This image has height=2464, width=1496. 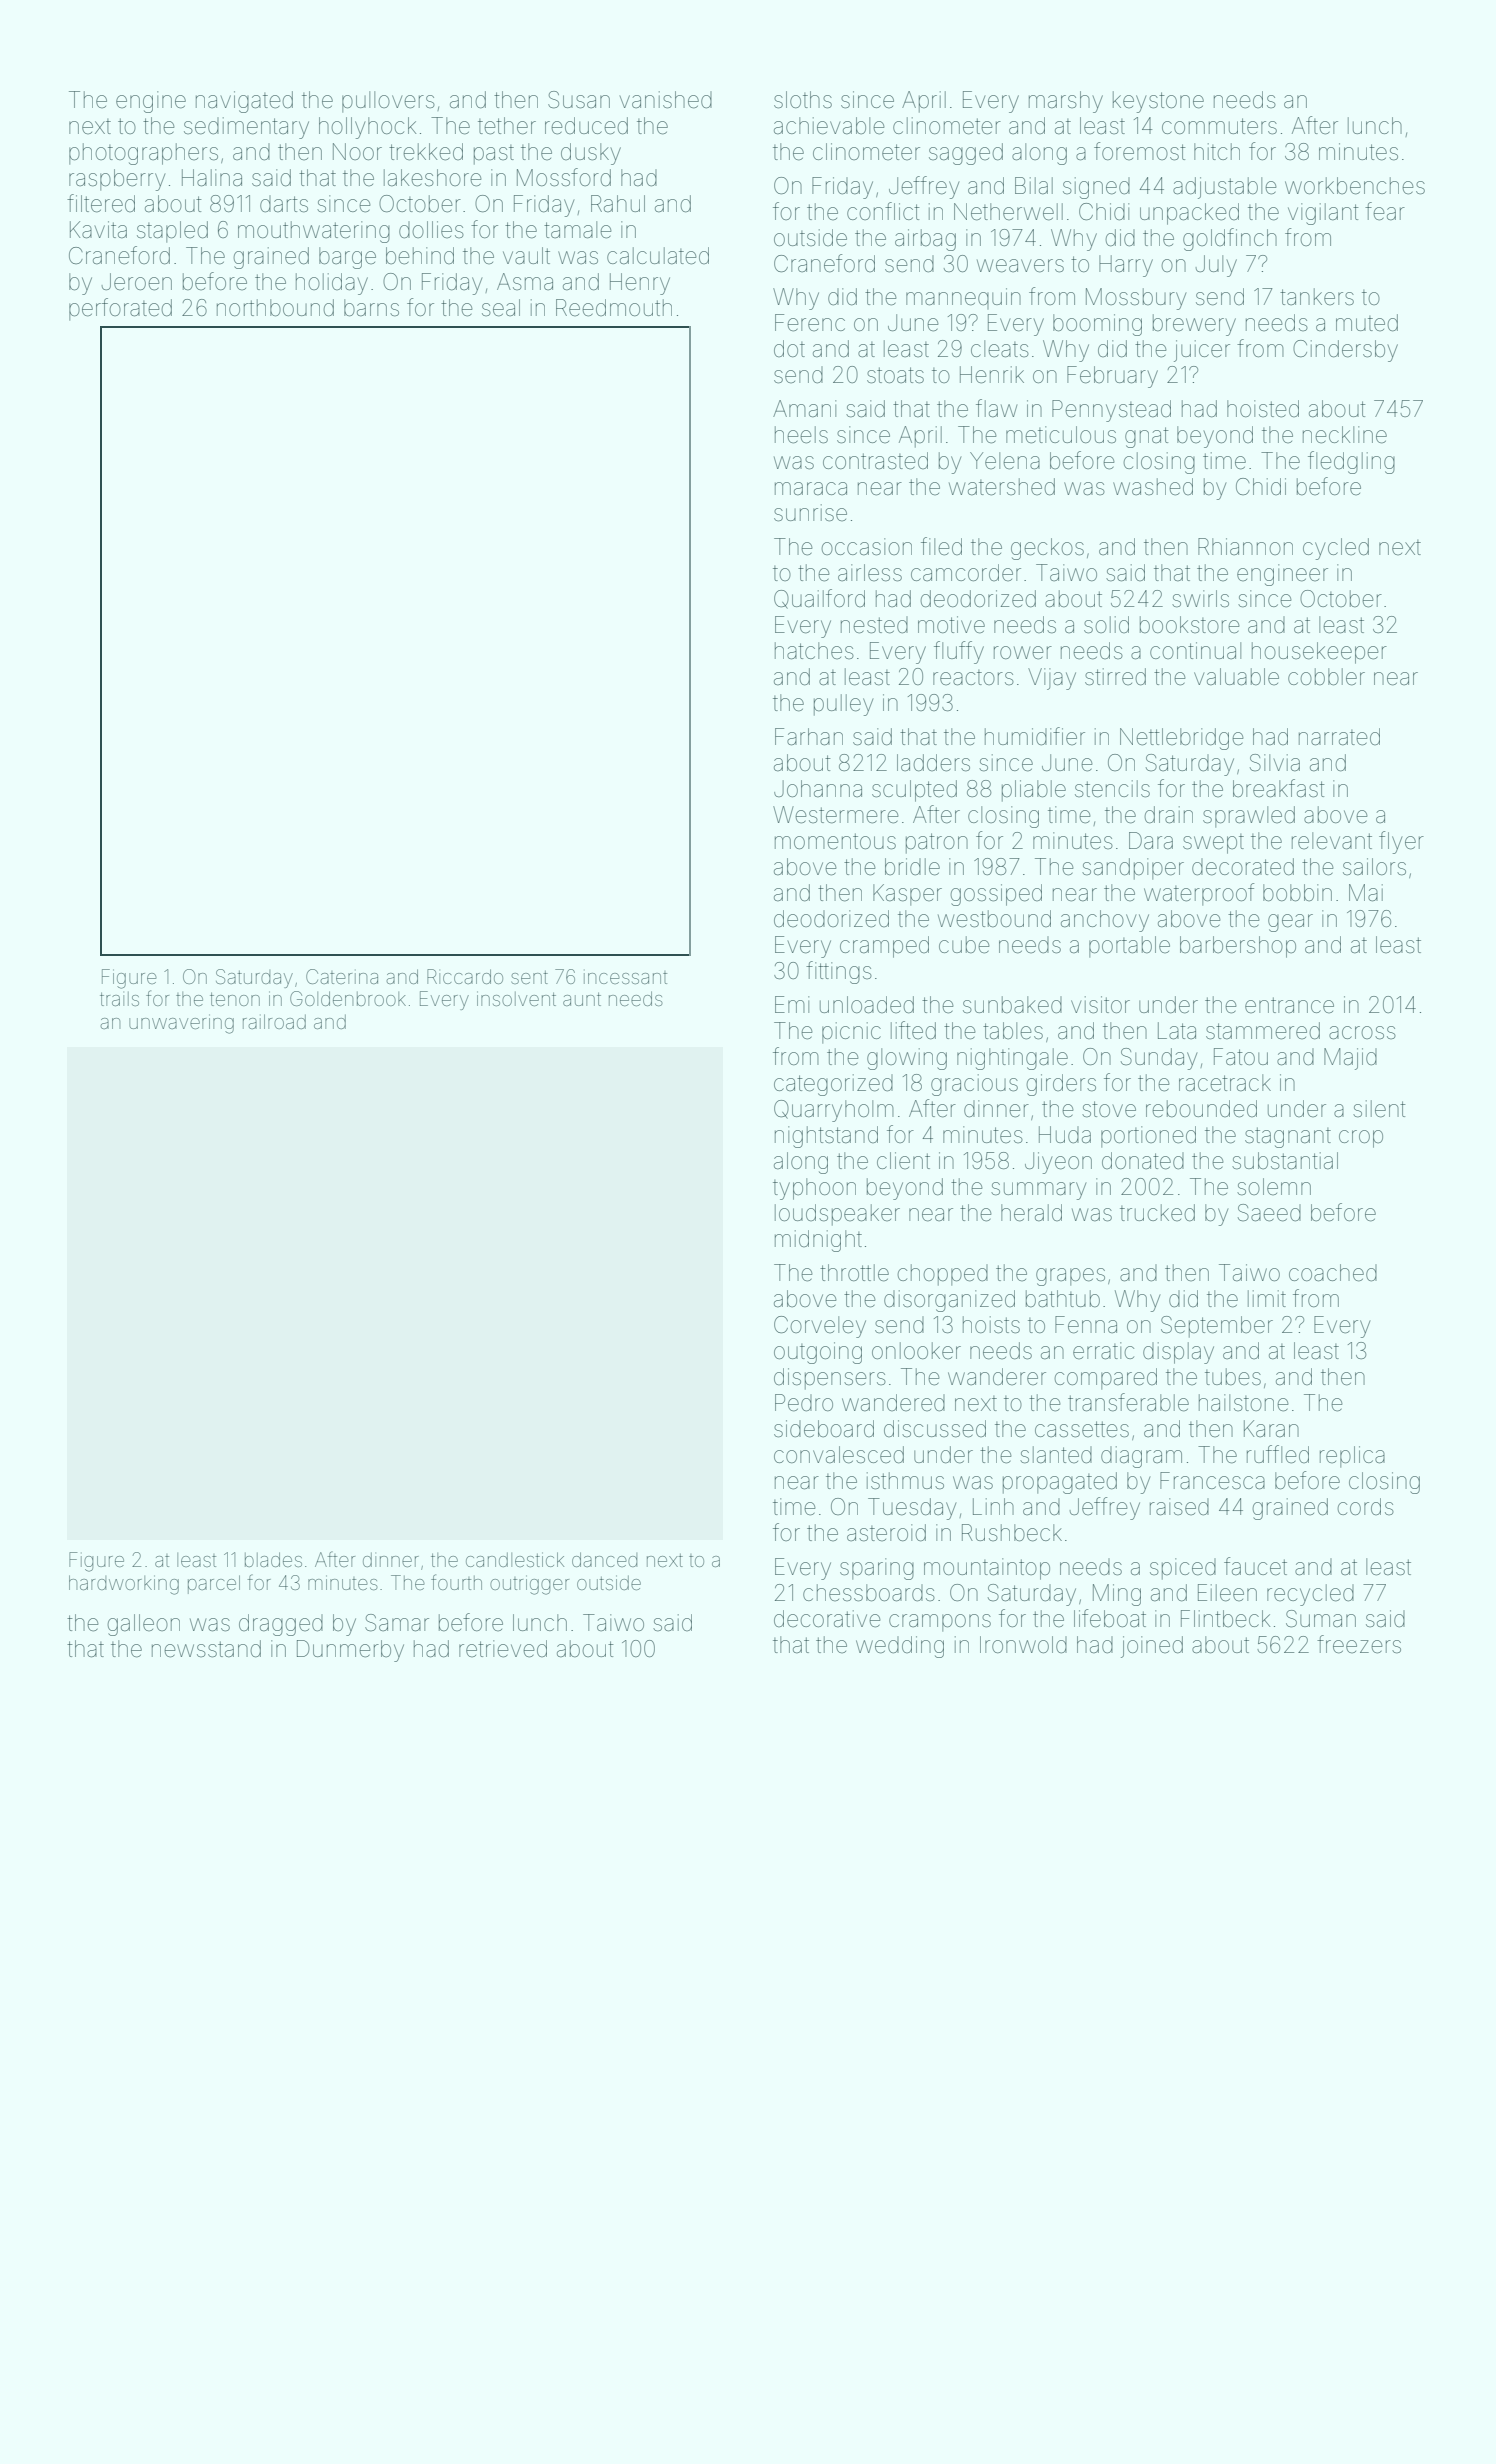 I want to click on neckline, so click(x=1345, y=435).
